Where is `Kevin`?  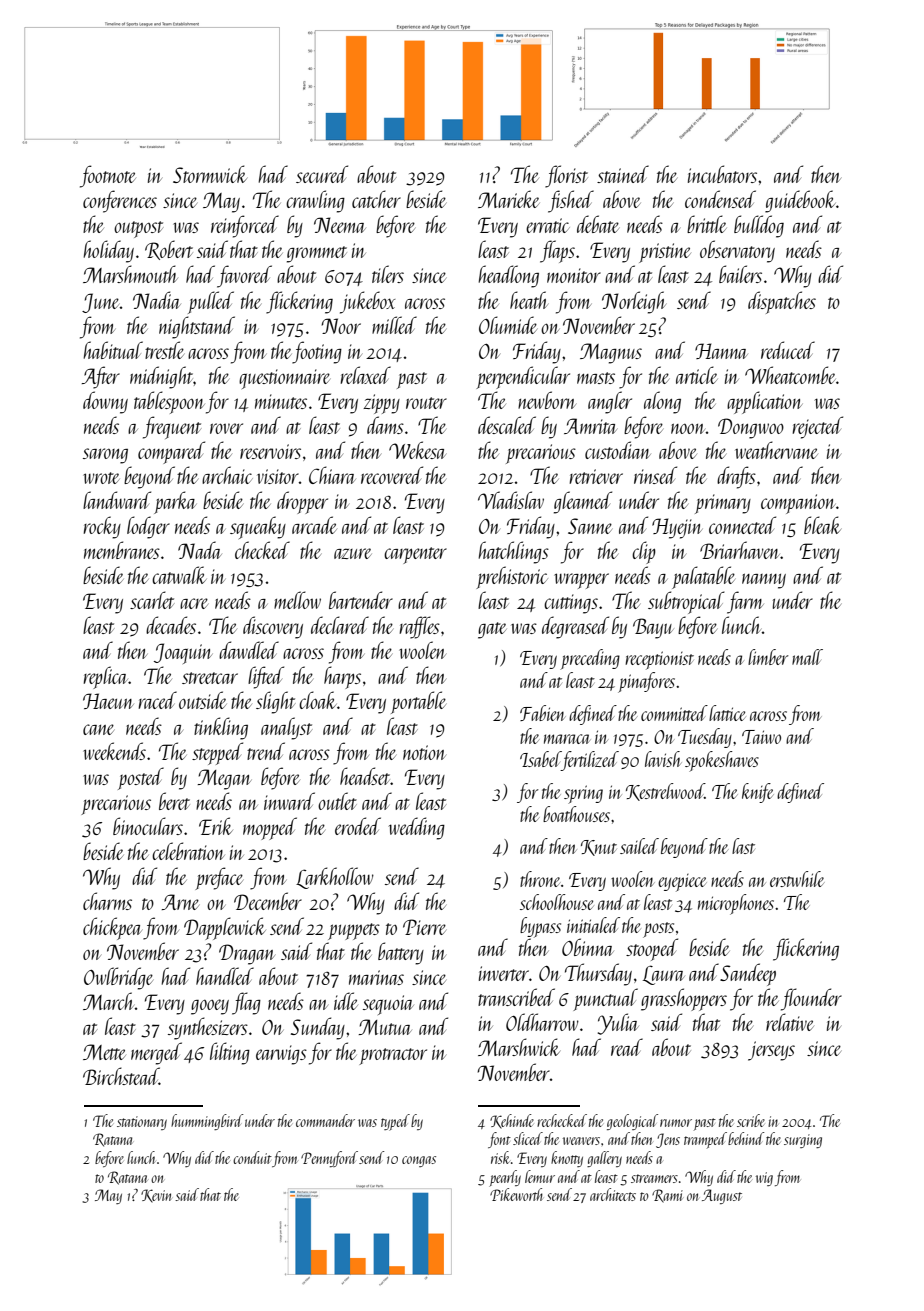 Kevin is located at coordinates (156, 1196).
